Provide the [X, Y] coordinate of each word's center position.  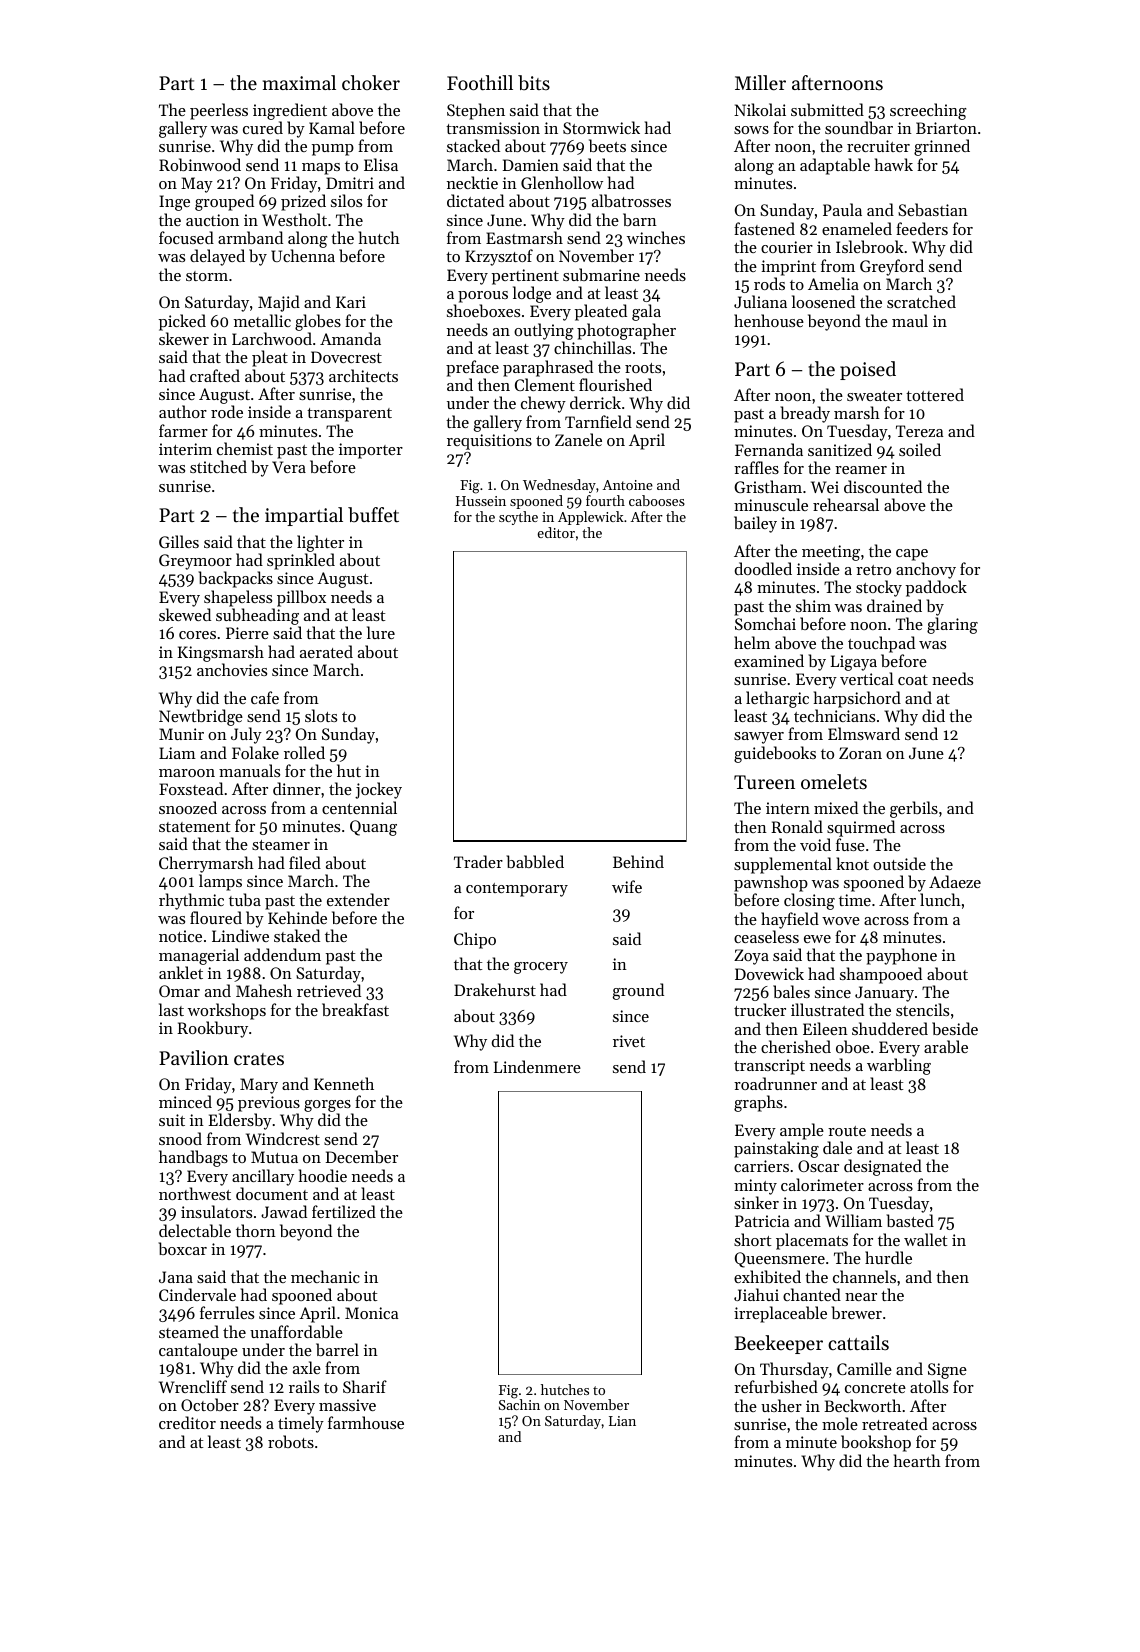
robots [291, 1441]
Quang [373, 828]
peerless [219, 111]
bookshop [876, 1443]
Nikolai [760, 109]
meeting [831, 553]
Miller [760, 82]
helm [752, 642]
